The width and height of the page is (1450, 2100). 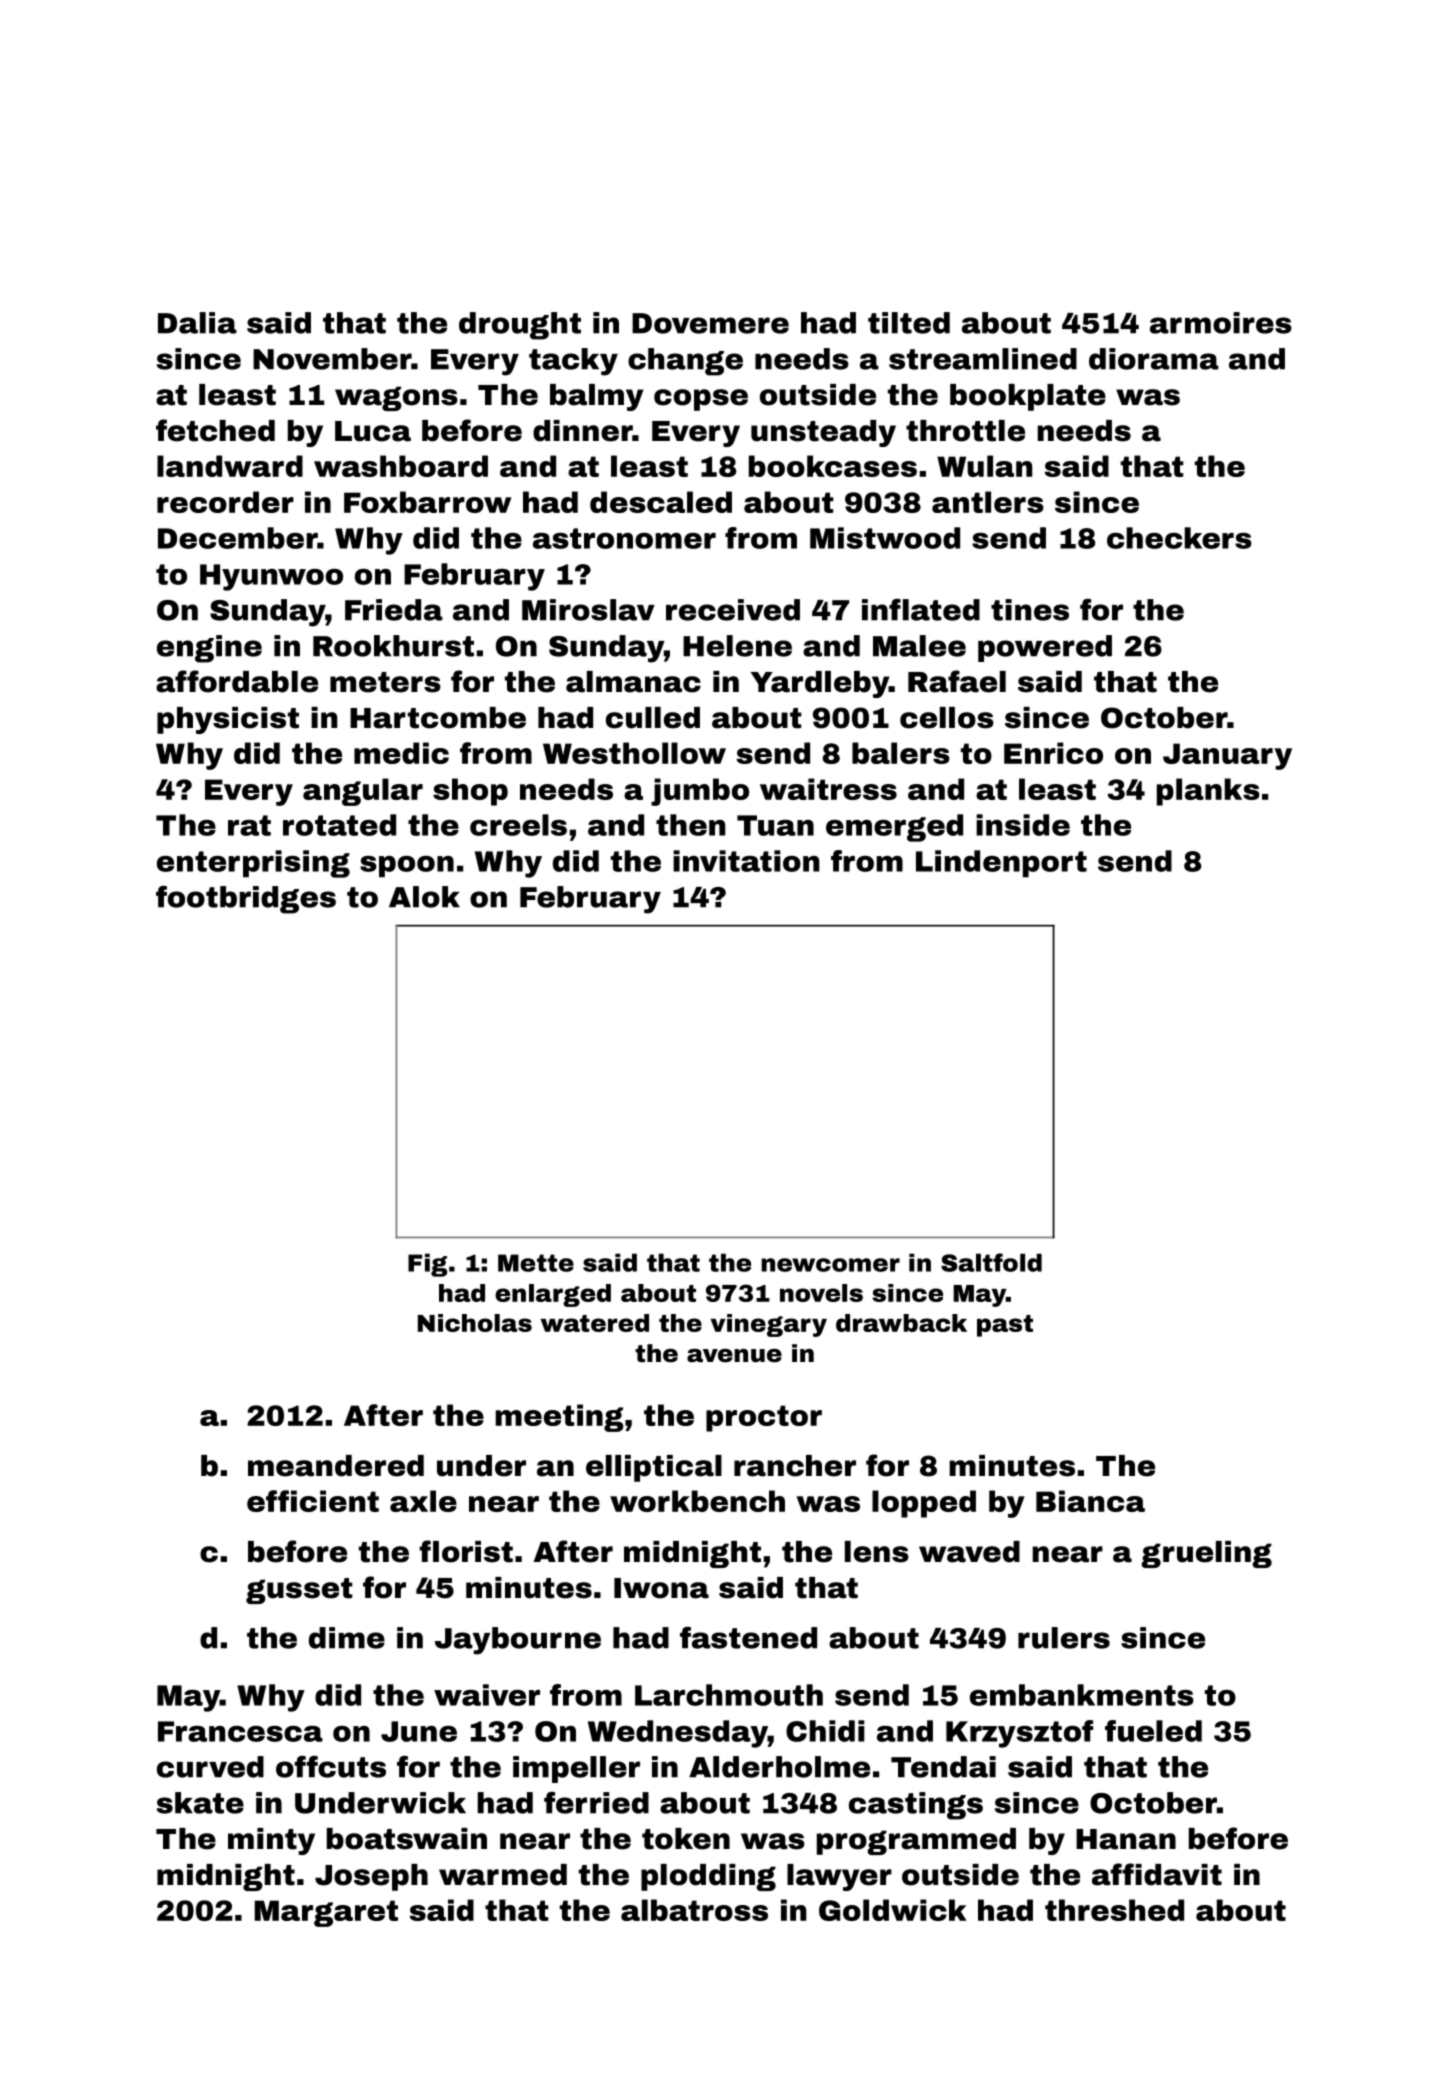 What do you see at coordinates (991, 1262) in the page?
I see `Saltfold` at bounding box center [991, 1262].
